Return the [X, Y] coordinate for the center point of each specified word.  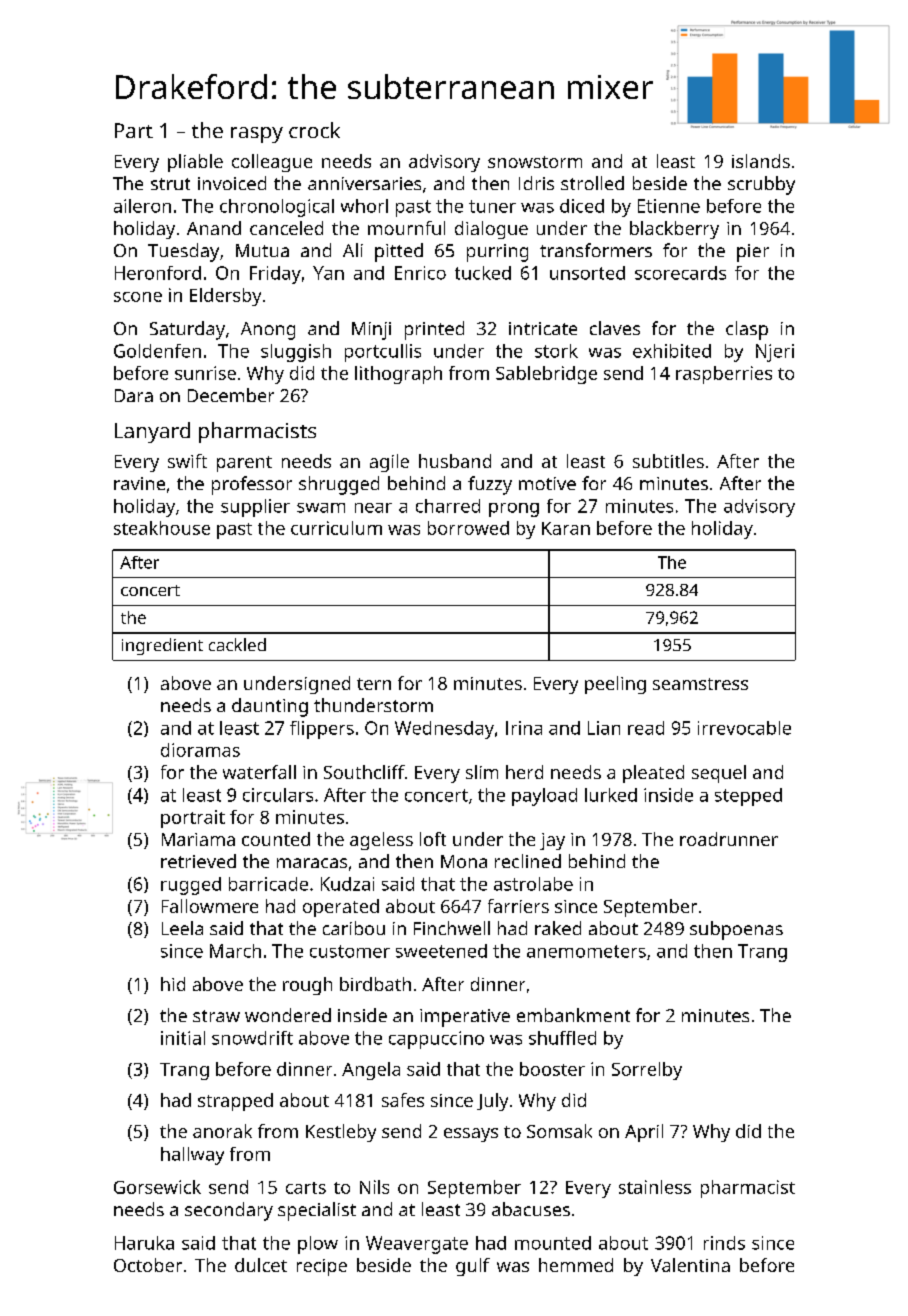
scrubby [761, 185]
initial [183, 1038]
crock [314, 130]
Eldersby [225, 297]
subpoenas [736, 930]
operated [341, 908]
